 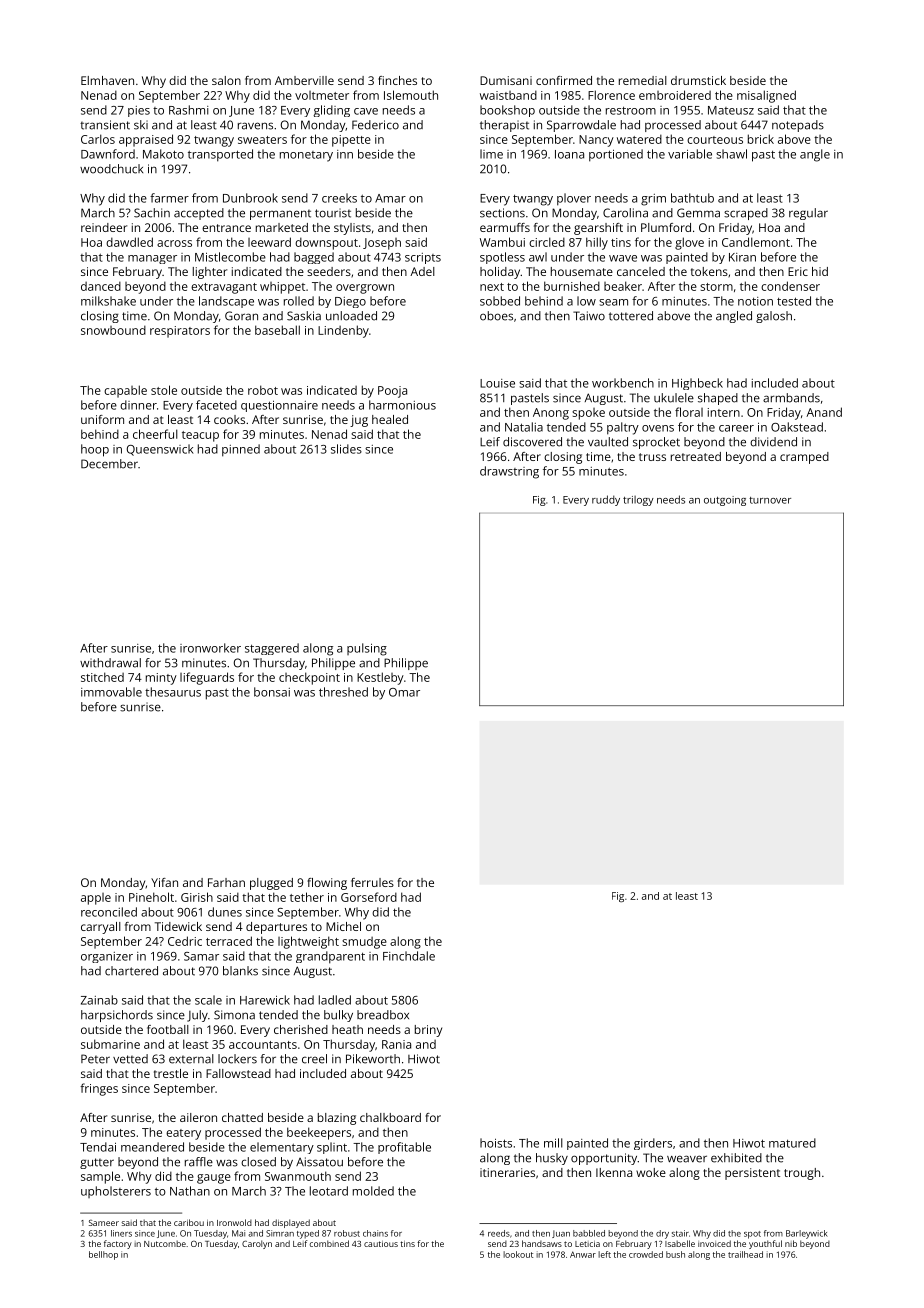 What do you see at coordinates (404, 692) in the image?
I see `Omar` at bounding box center [404, 692].
